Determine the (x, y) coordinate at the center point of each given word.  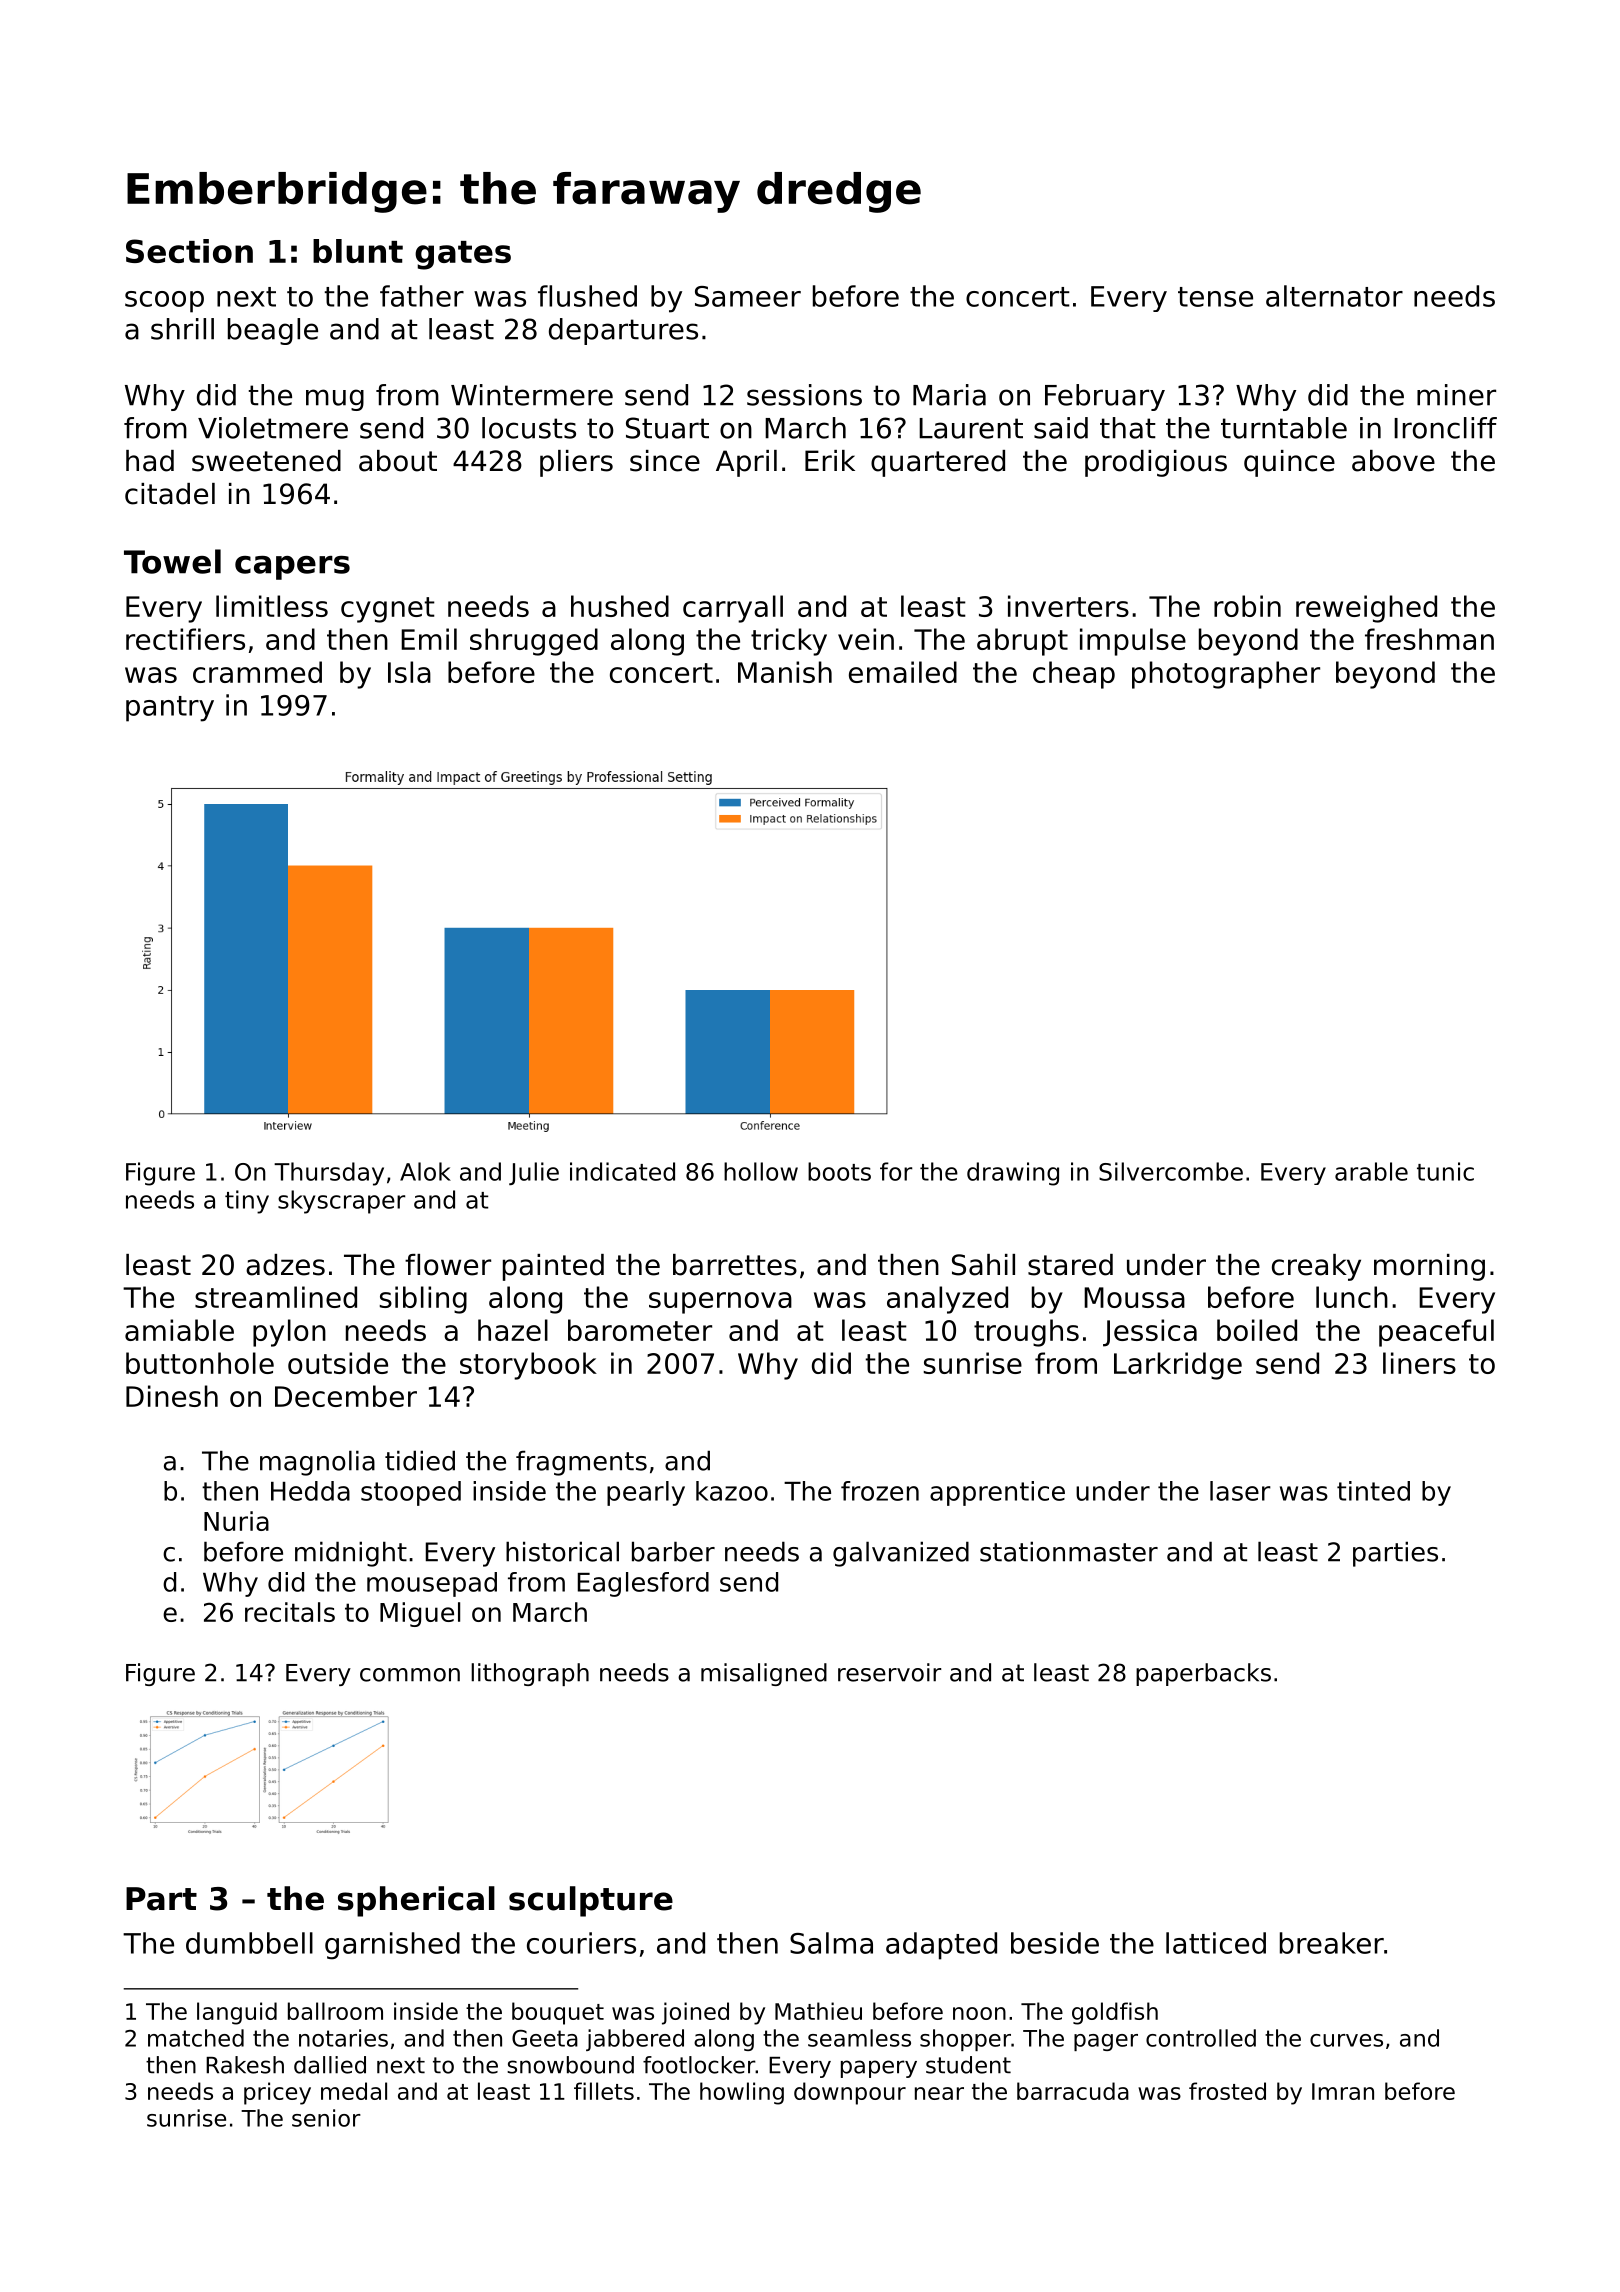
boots (839, 1171)
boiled (1257, 1330)
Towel (172, 561)
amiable (179, 1330)
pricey (277, 2093)
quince (1289, 463)
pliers (576, 463)
